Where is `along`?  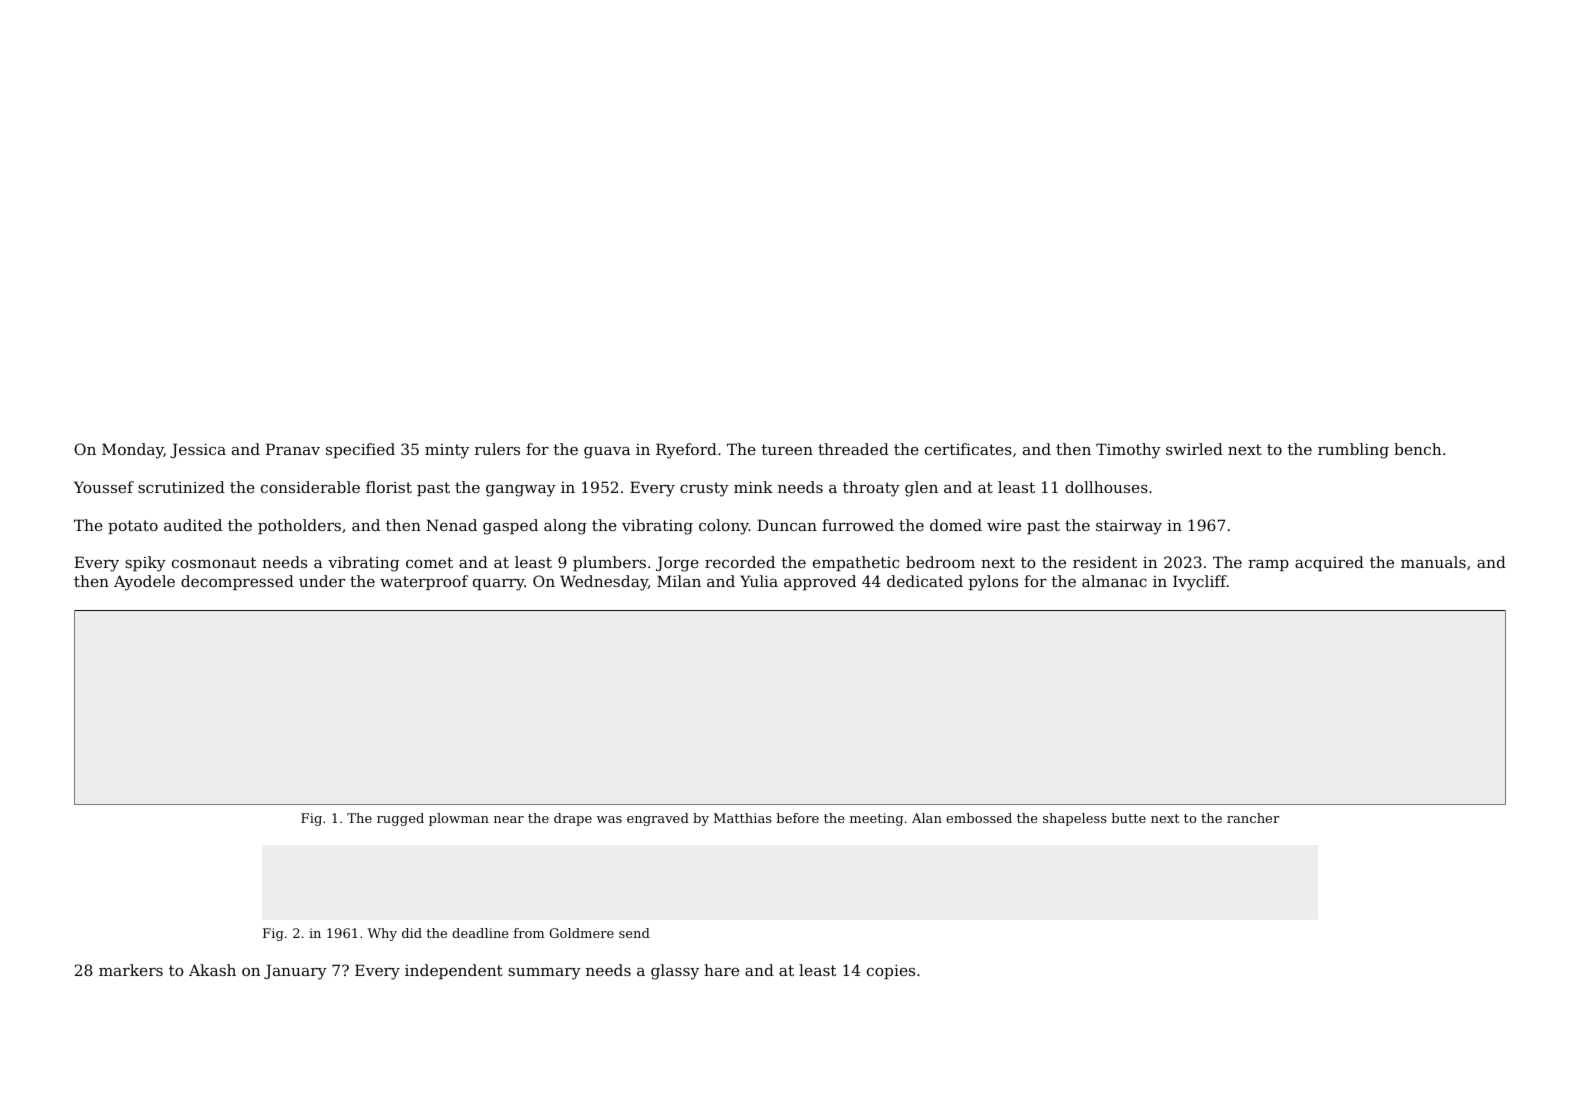 along is located at coordinates (565, 527).
